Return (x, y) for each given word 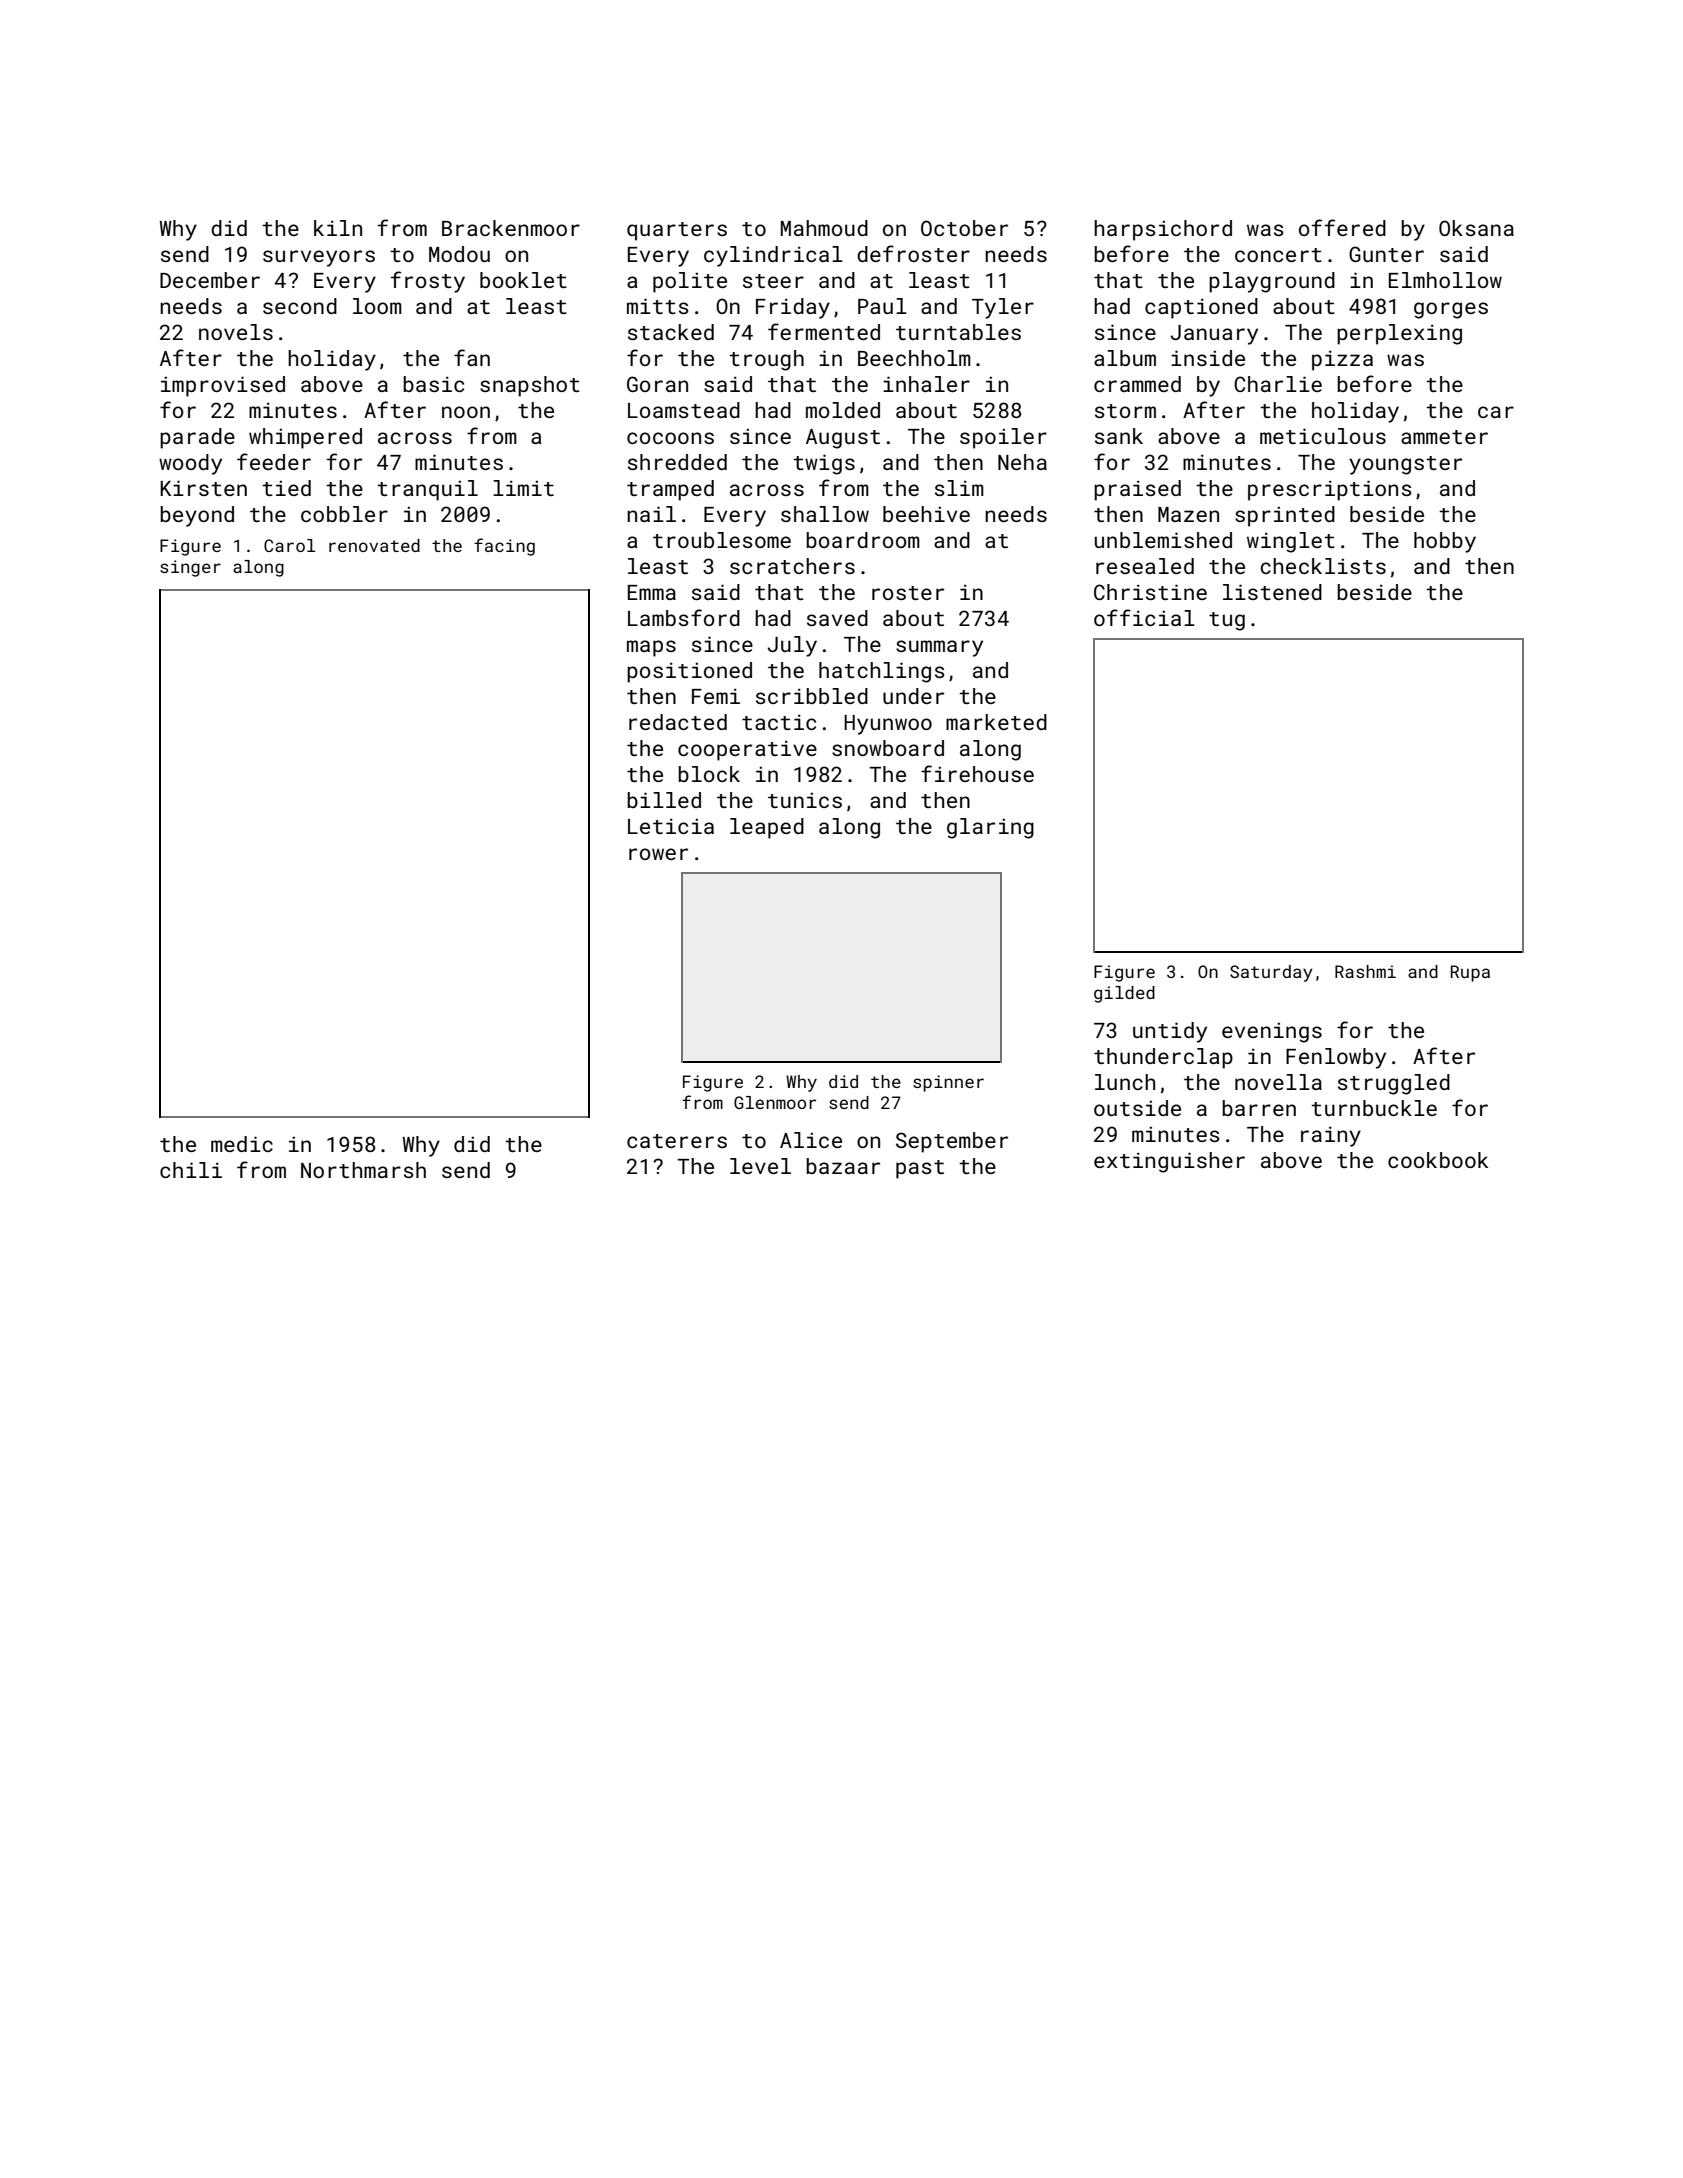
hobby (1445, 542)
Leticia (671, 826)
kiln (338, 228)
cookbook (1438, 1160)
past (920, 1169)
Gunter (1386, 254)
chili (191, 1170)
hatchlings (882, 672)
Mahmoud (824, 228)
